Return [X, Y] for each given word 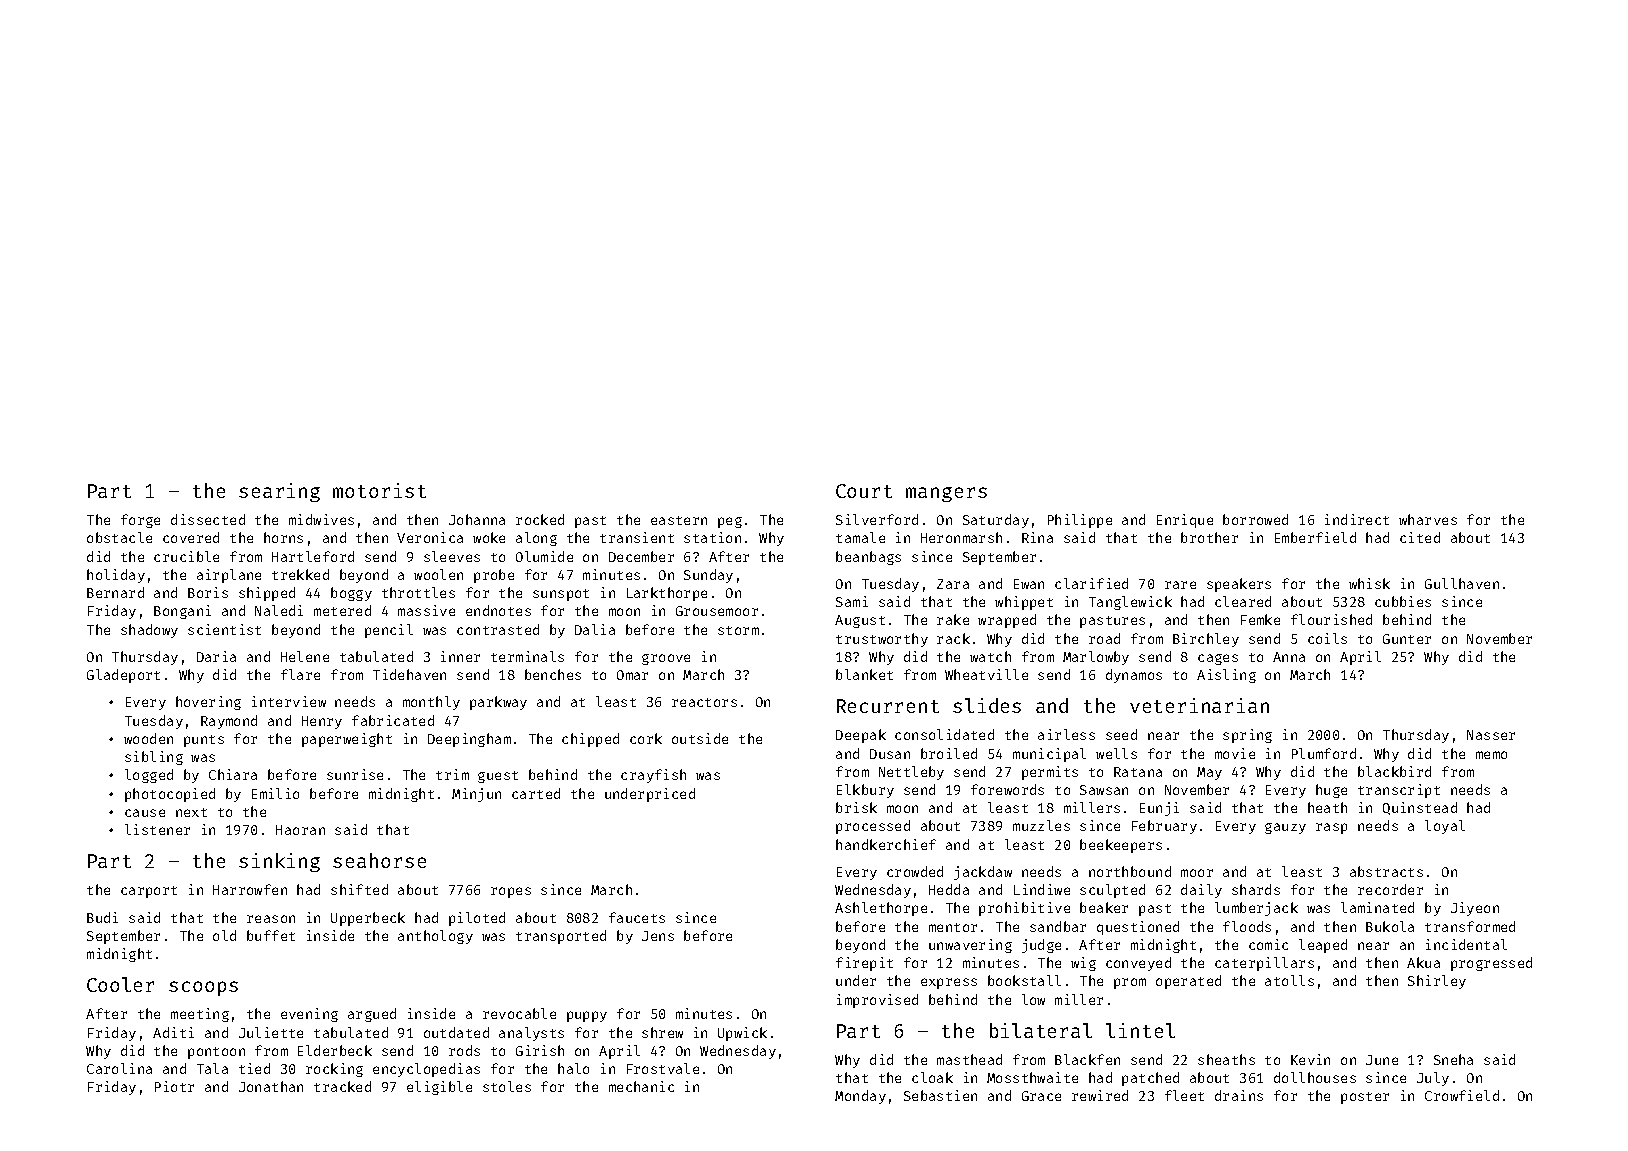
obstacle [119, 537]
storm [738, 630]
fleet [1184, 1095]
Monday [860, 1097]
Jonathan [271, 1086]
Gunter [1407, 639]
